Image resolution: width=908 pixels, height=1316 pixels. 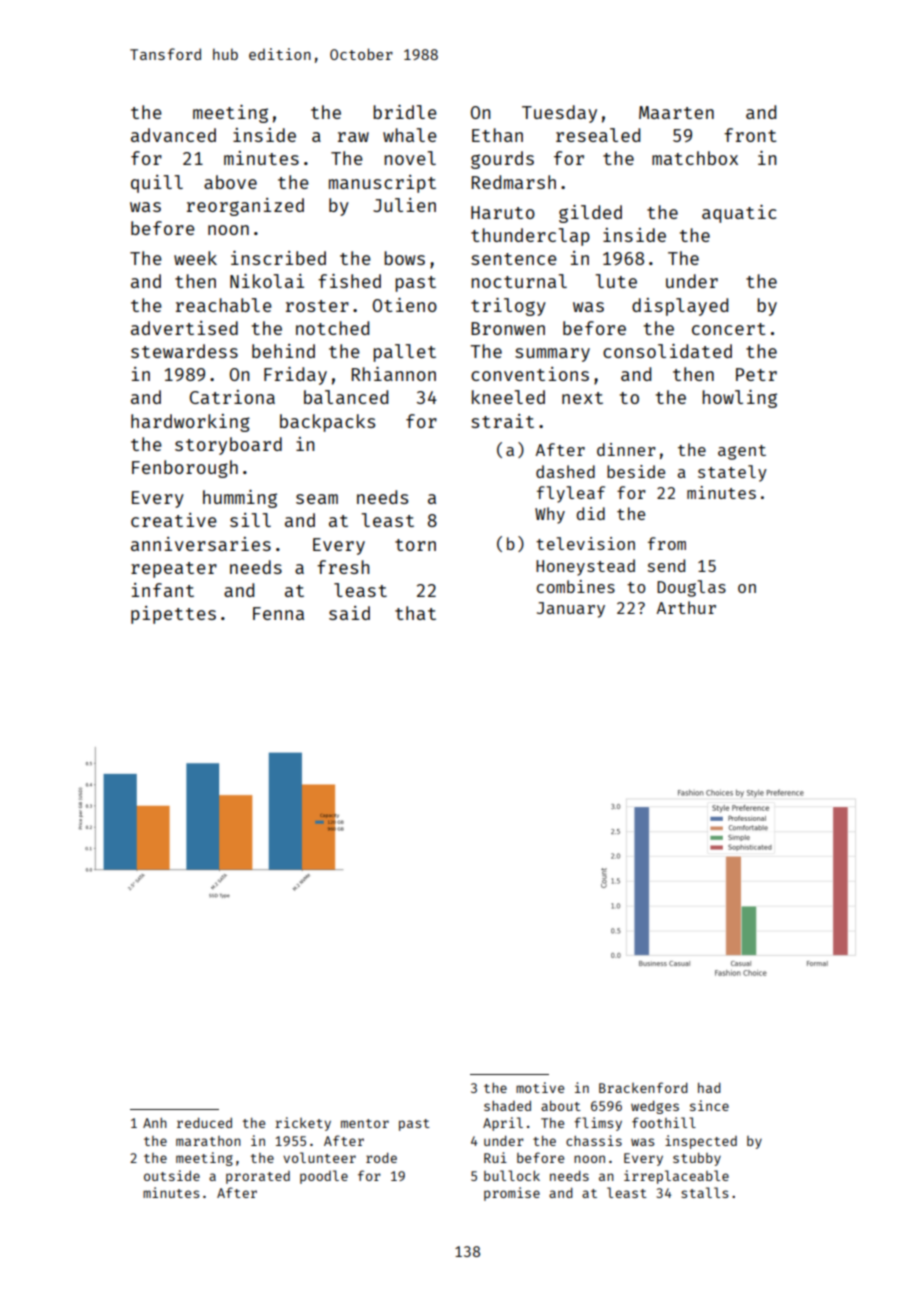 I want to click on bridle, so click(x=405, y=112).
